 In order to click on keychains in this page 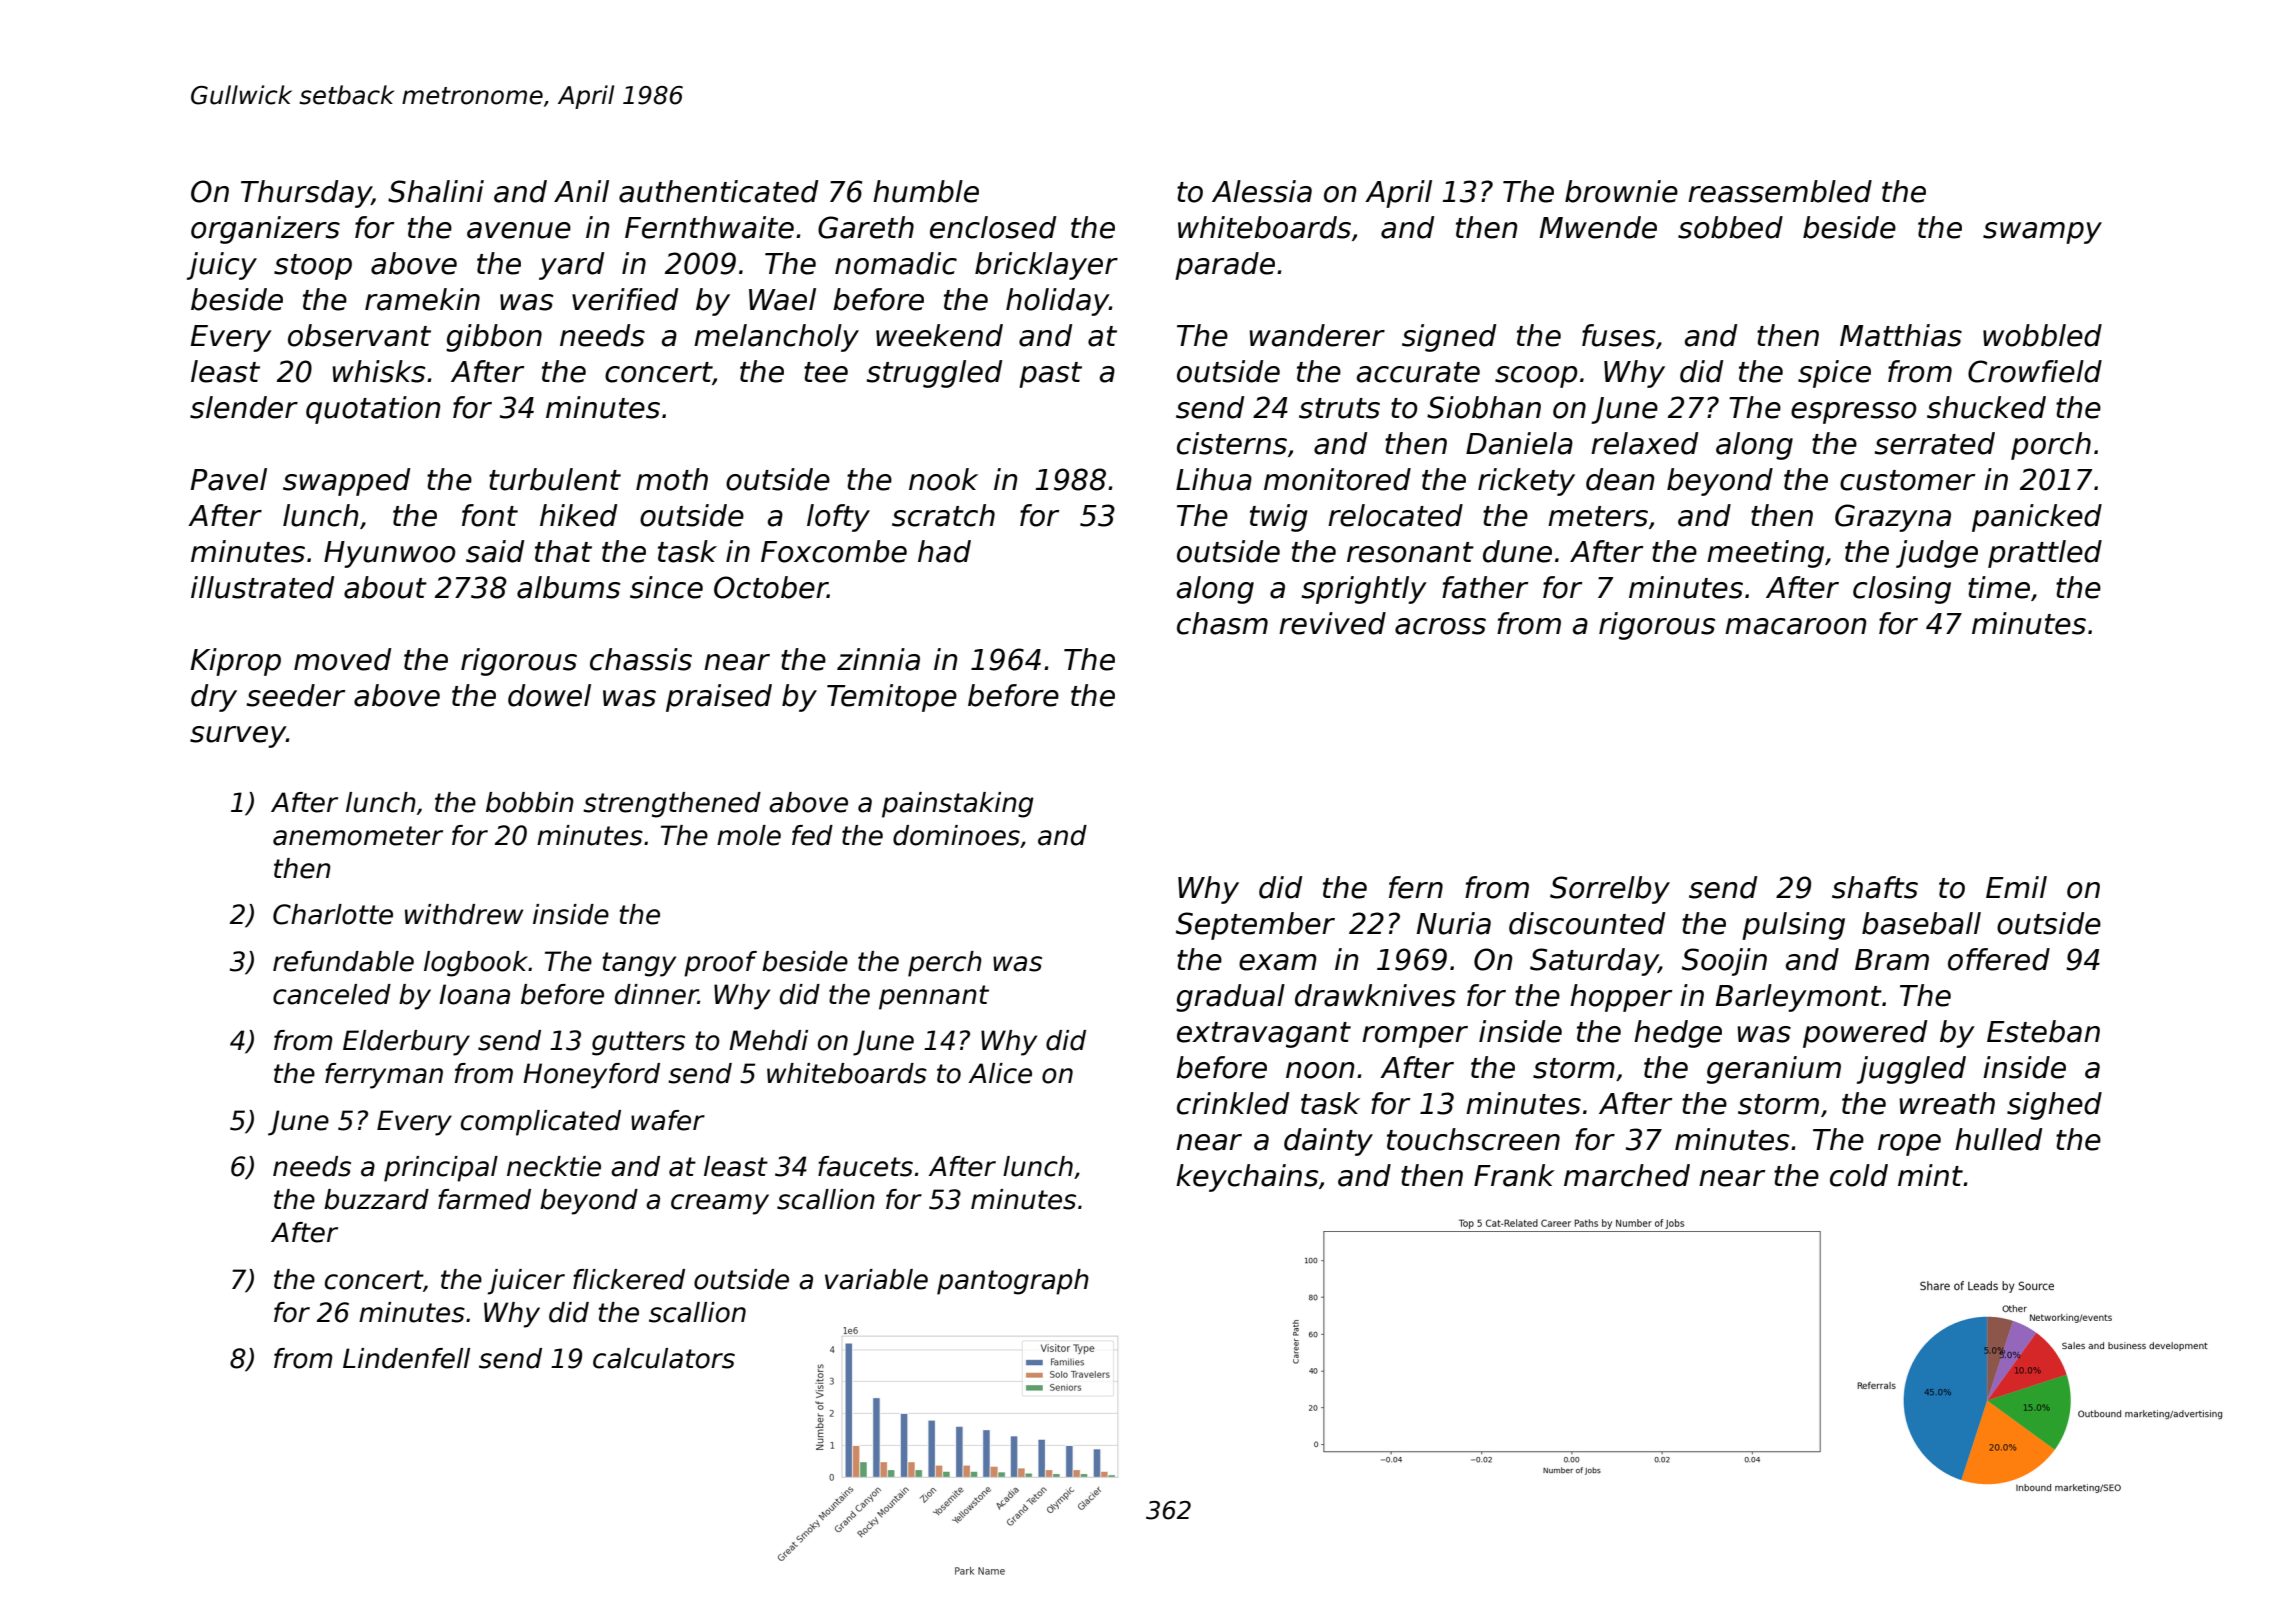, I will do `click(1247, 1178)`.
